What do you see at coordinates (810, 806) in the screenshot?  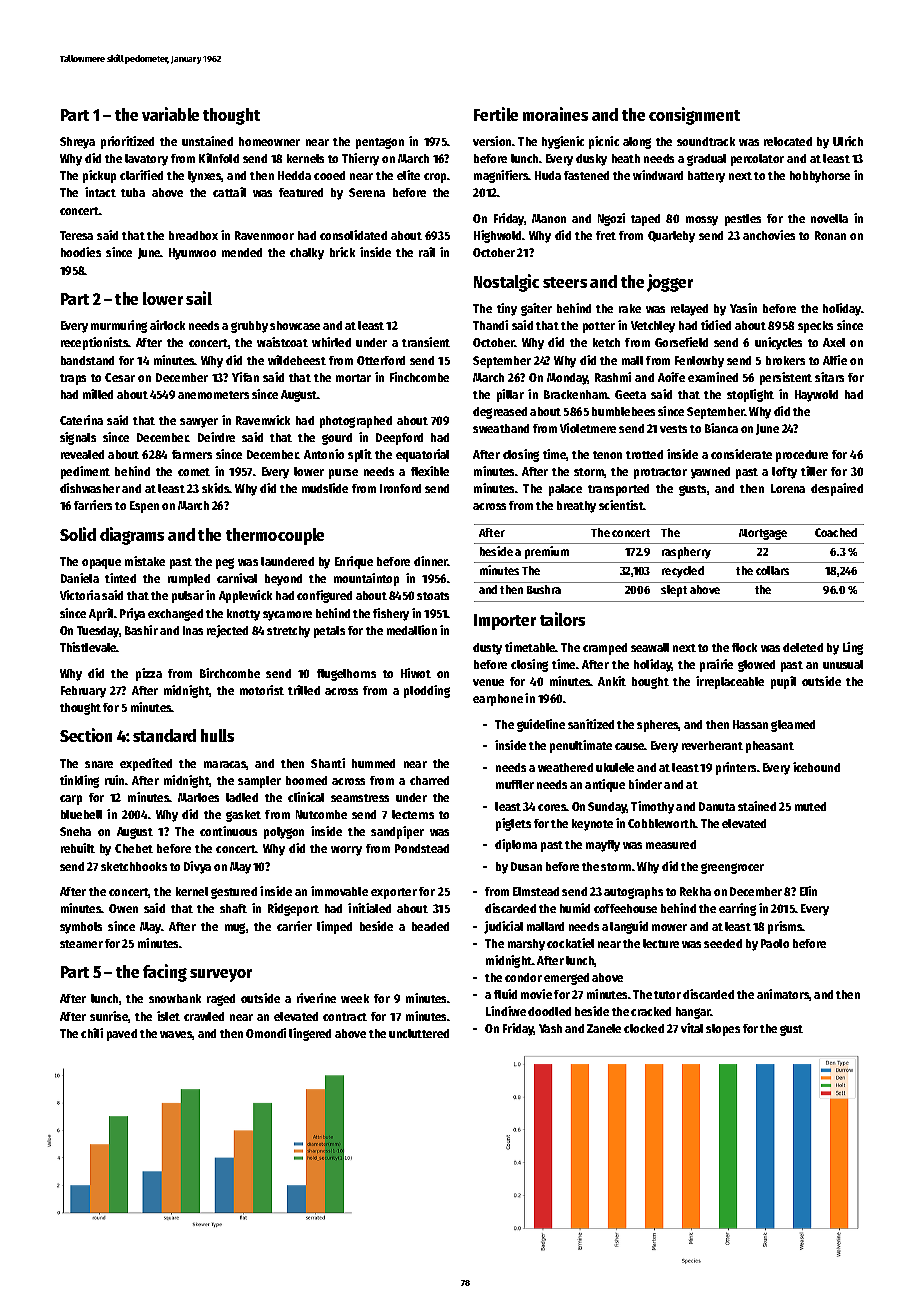 I see `muted` at bounding box center [810, 806].
